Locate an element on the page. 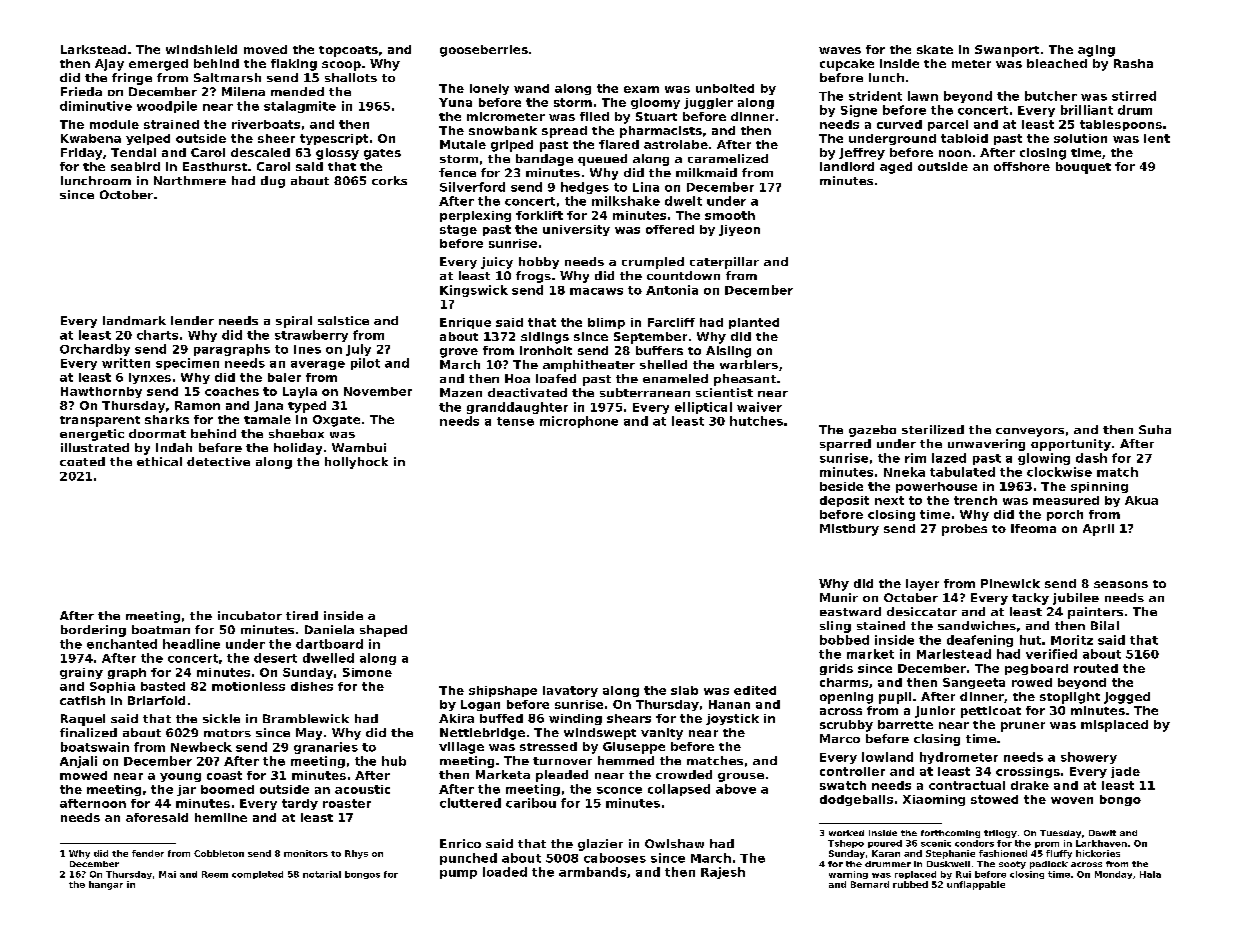 The width and height of the image is (1233, 952). windshield is located at coordinates (201, 49).
